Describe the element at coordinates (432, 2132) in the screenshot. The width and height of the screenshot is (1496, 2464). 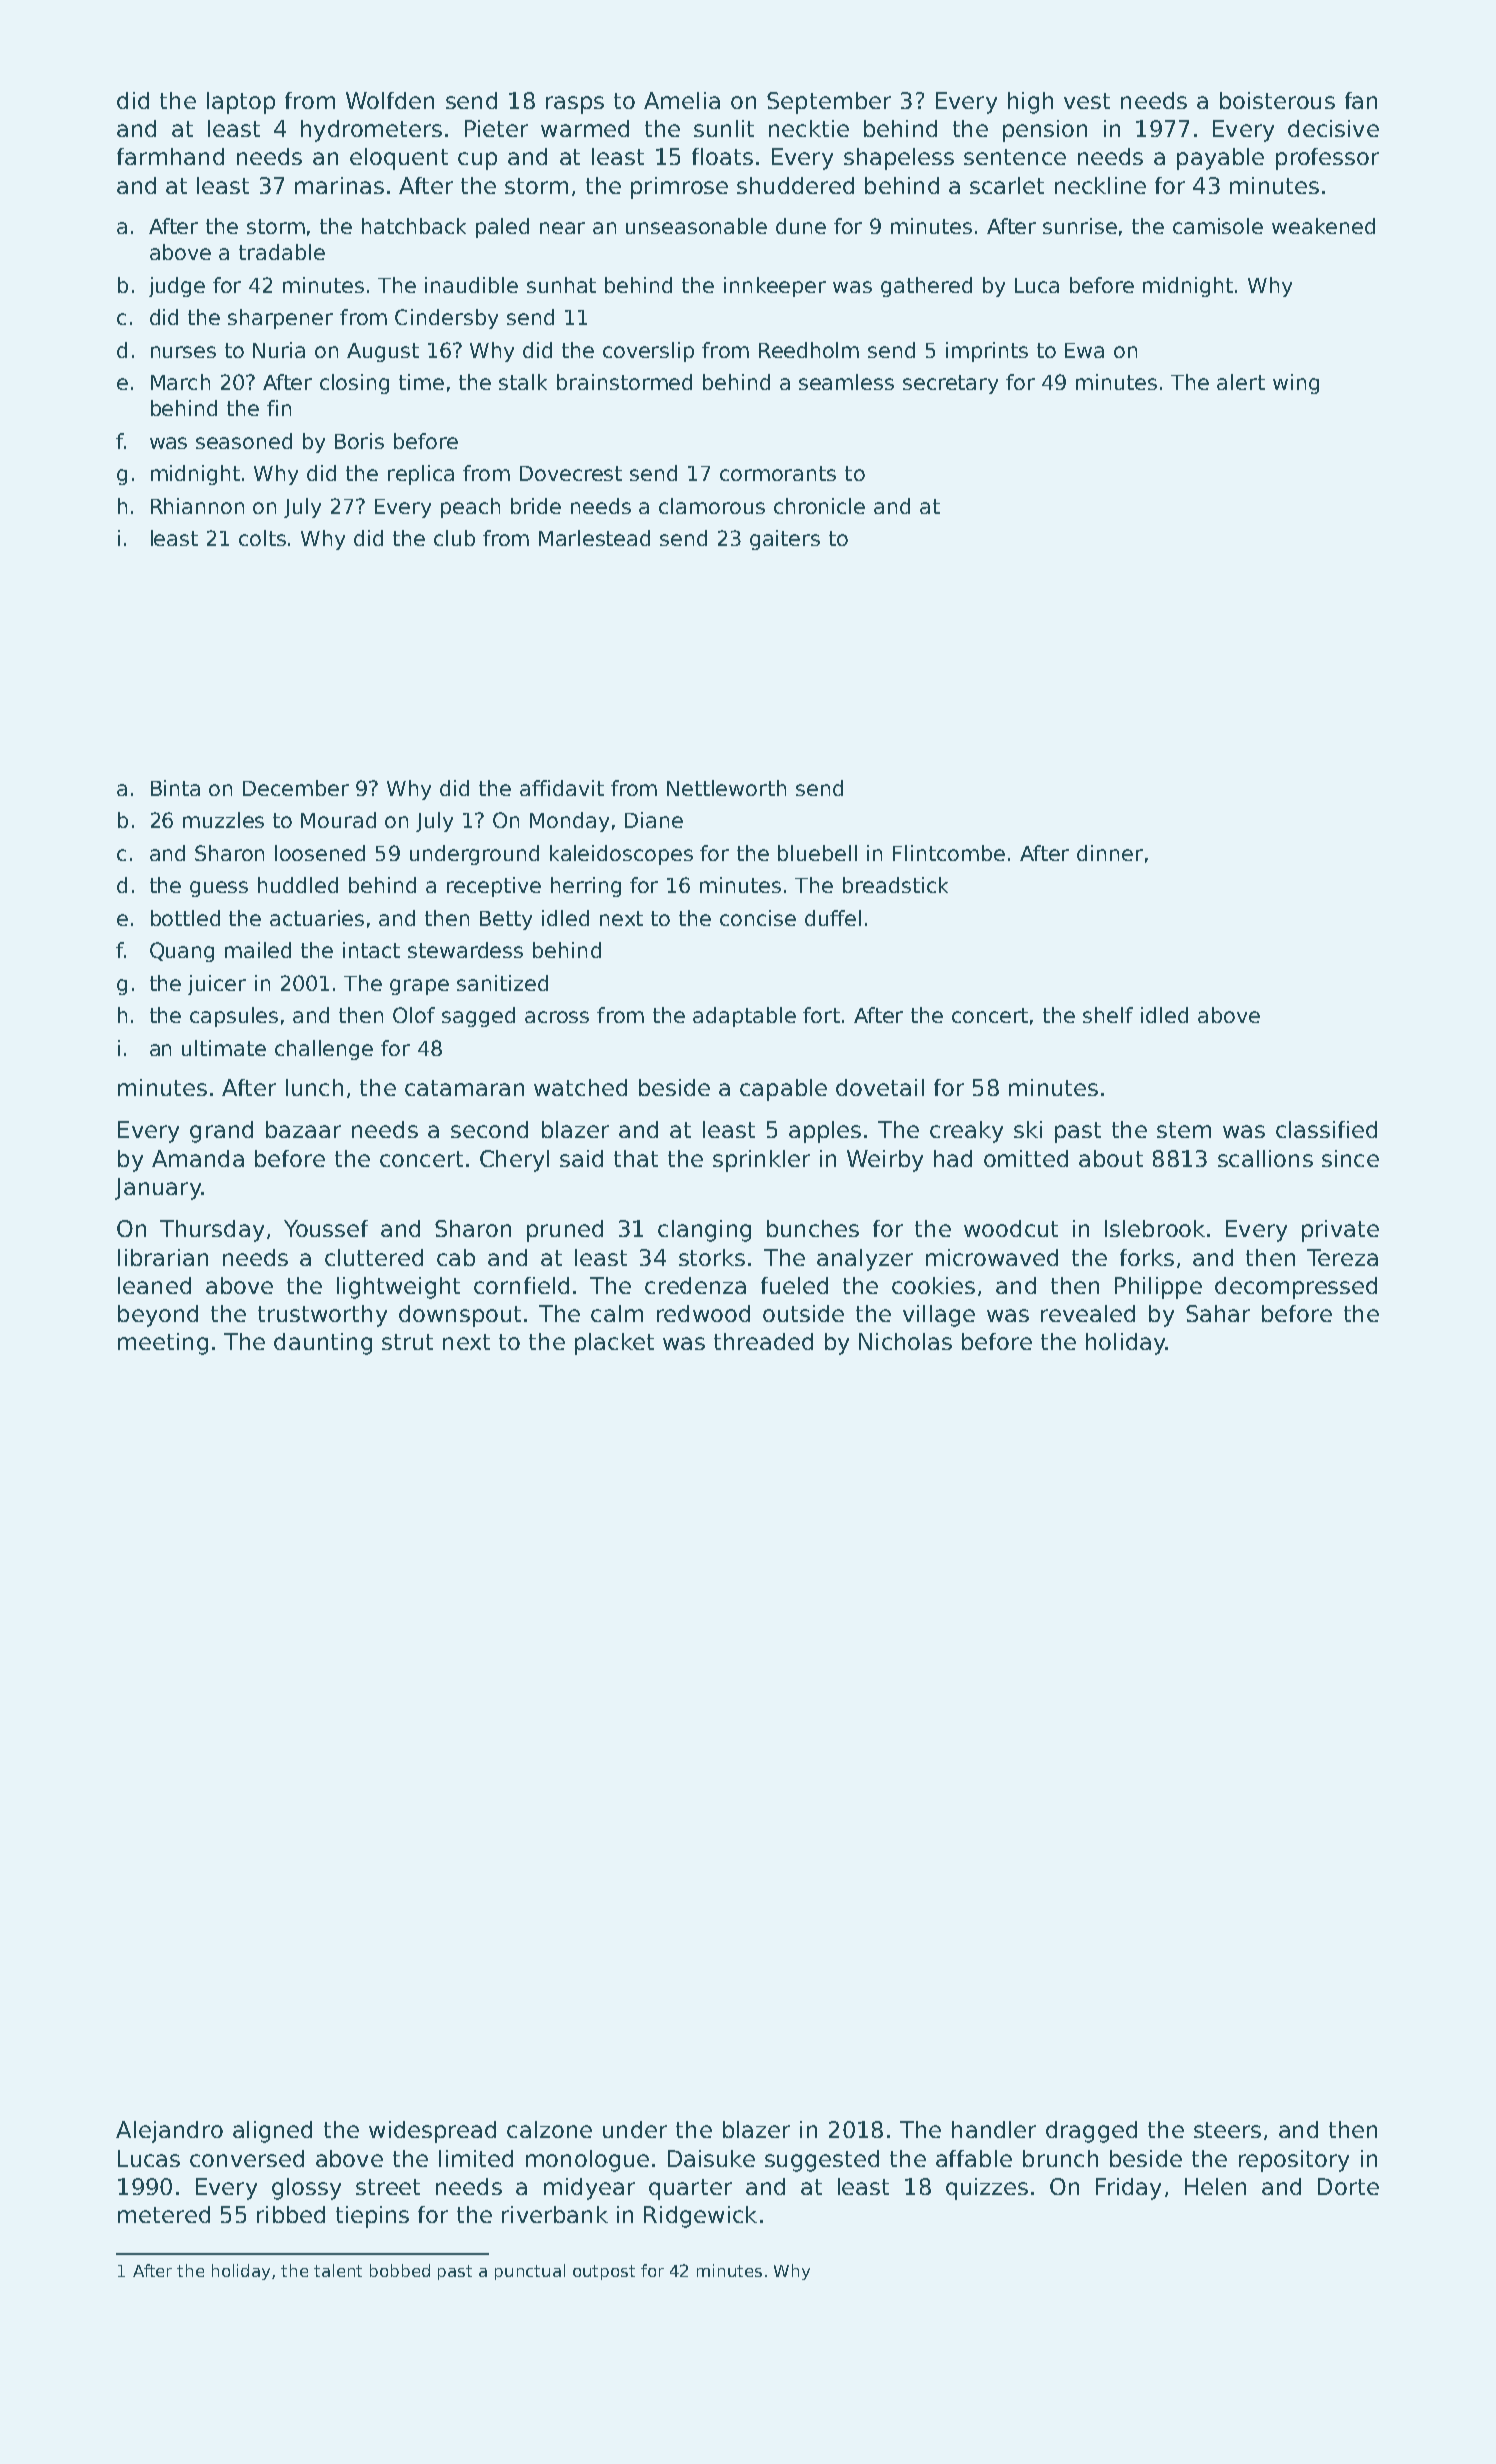
I see `widespread` at that location.
